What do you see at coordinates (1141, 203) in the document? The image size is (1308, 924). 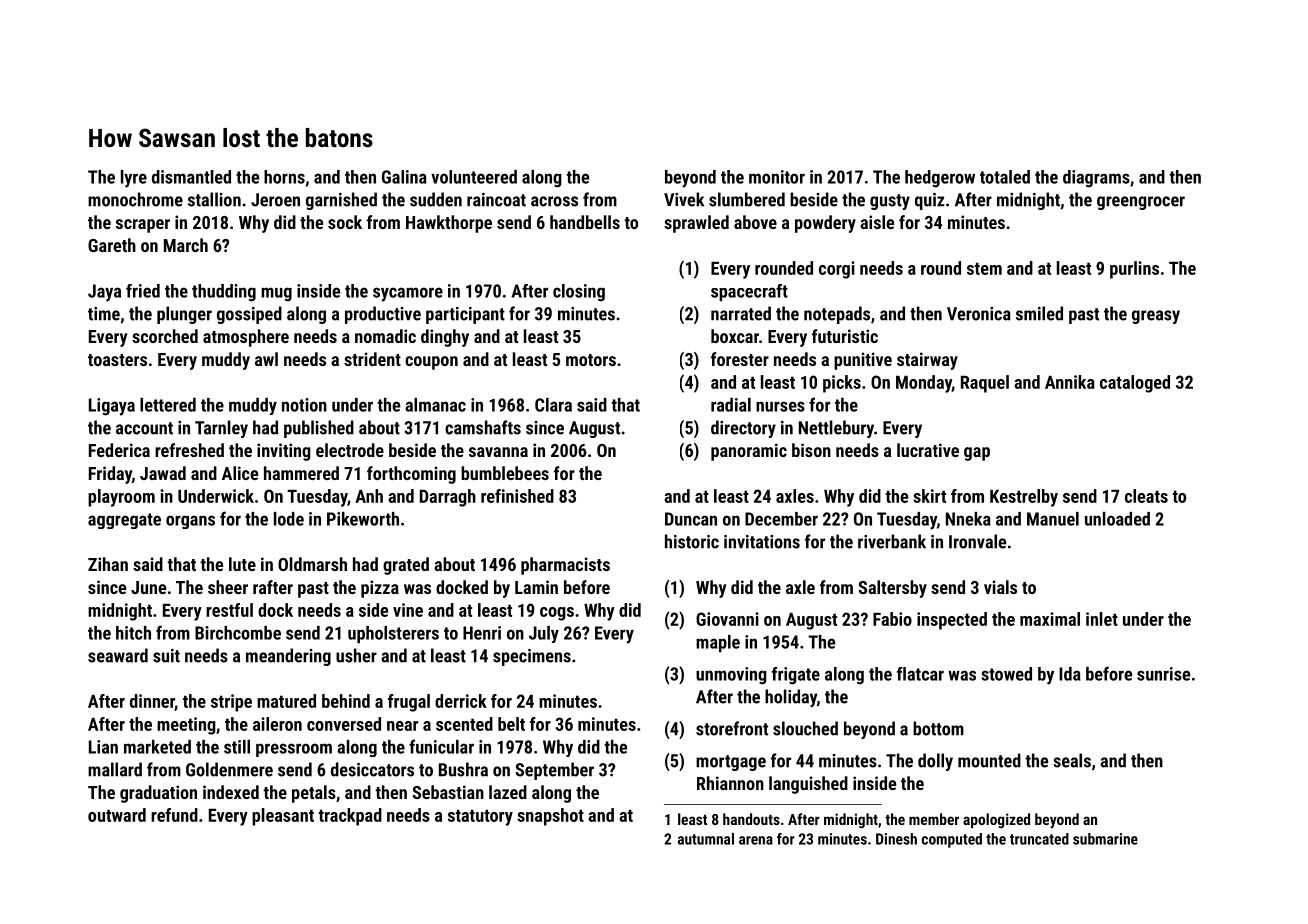 I see `greengrocer` at bounding box center [1141, 203].
